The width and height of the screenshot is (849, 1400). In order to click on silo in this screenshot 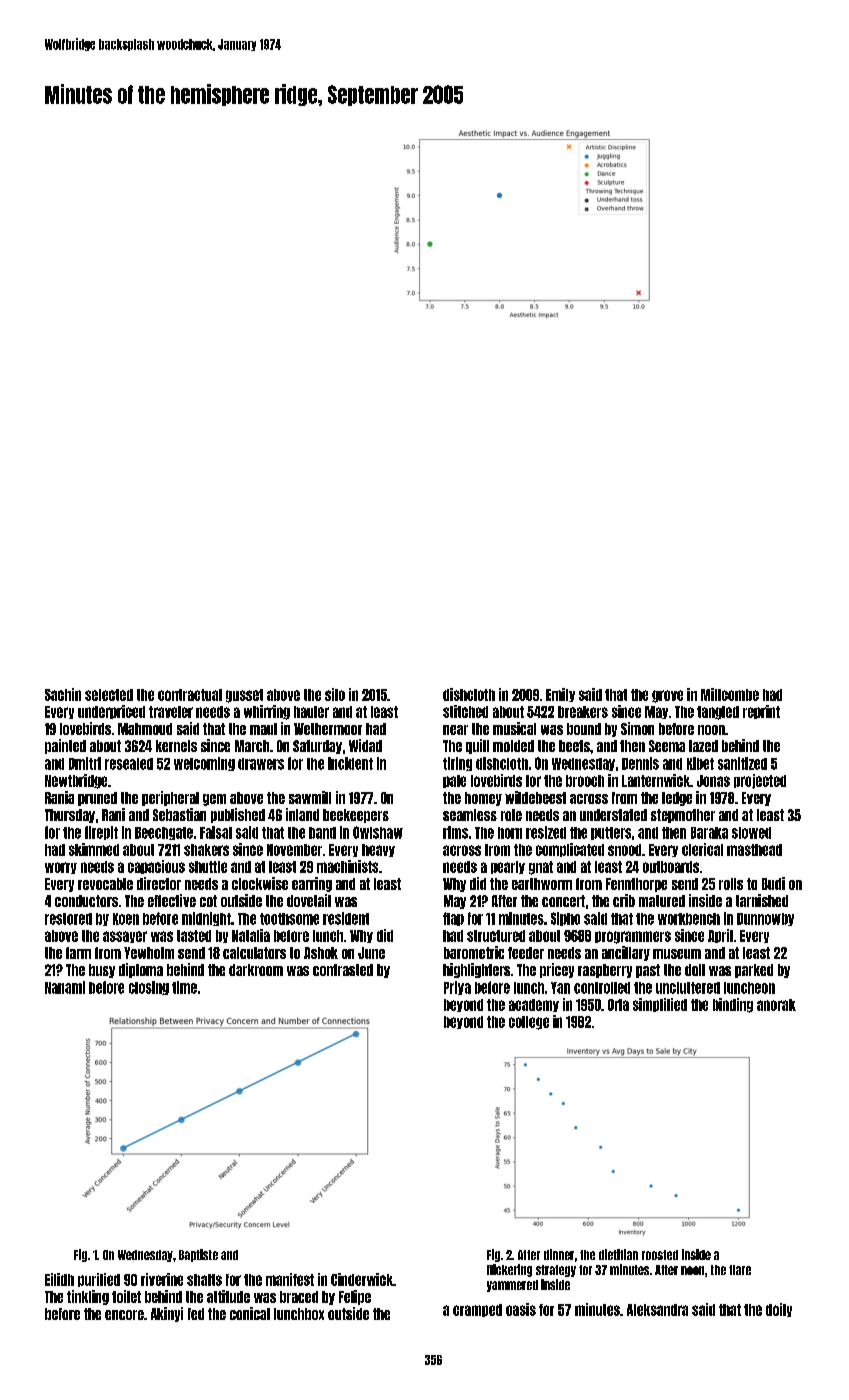, I will do `click(335, 694)`.
